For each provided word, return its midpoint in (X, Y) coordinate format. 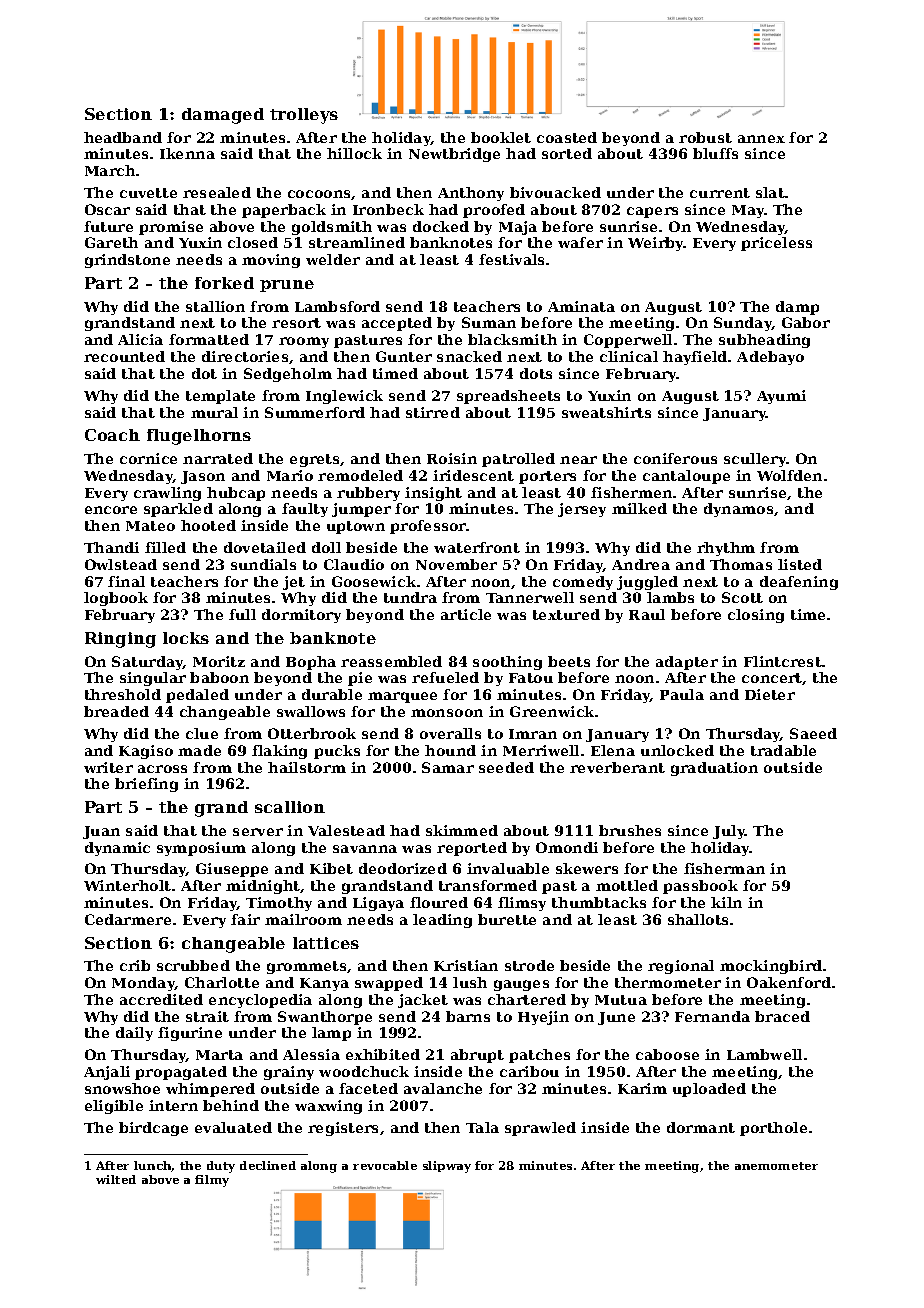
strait (207, 1016)
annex (761, 139)
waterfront (477, 547)
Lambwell (764, 1054)
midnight (263, 887)
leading (442, 921)
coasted (567, 137)
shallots (698, 919)
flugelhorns (199, 437)
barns (468, 1016)
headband (123, 137)
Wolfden (789, 475)
